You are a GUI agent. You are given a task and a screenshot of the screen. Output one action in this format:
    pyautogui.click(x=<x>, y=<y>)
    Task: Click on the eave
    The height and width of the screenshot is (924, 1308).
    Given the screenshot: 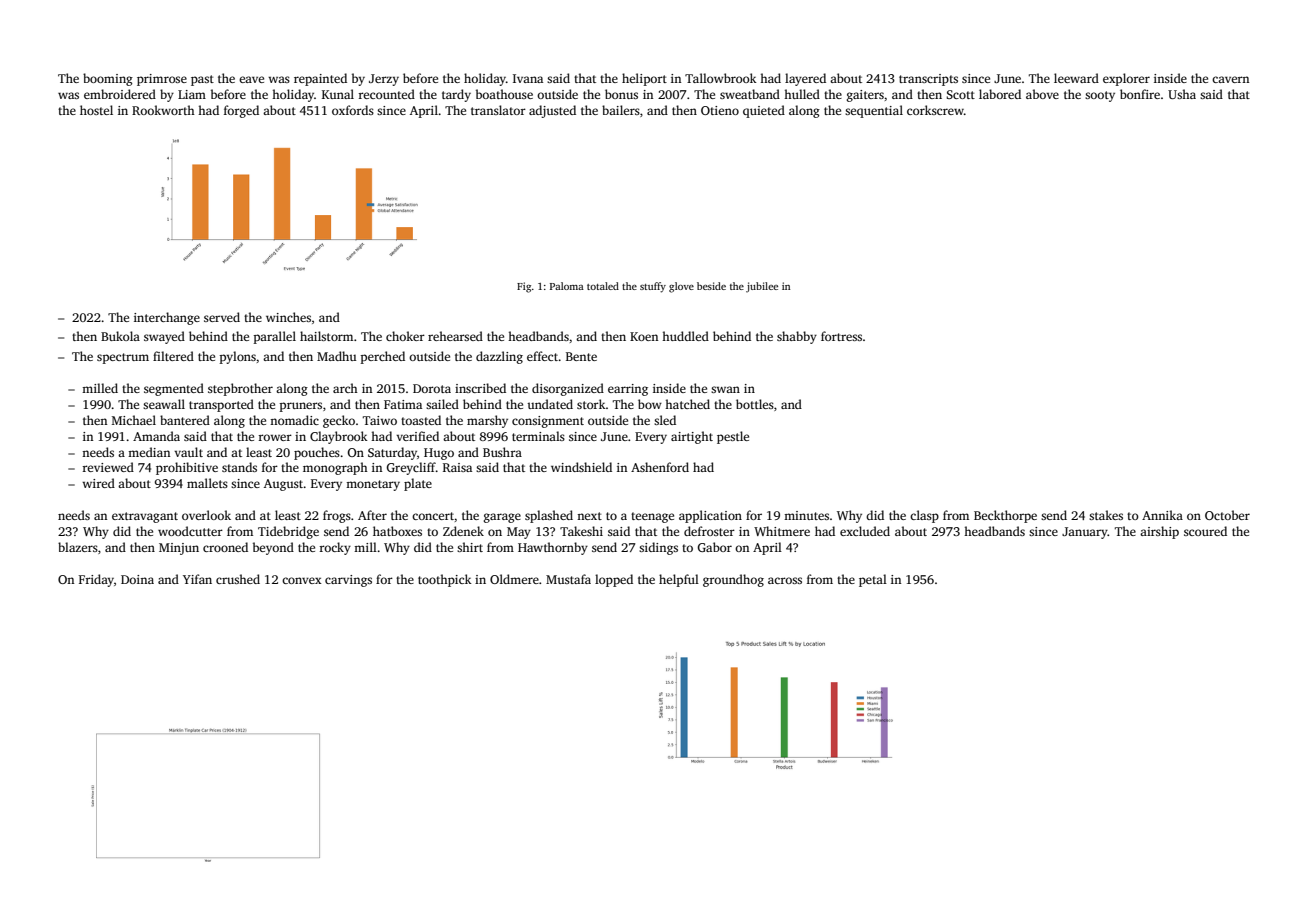 What is the action you would take?
    pyautogui.click(x=251, y=79)
